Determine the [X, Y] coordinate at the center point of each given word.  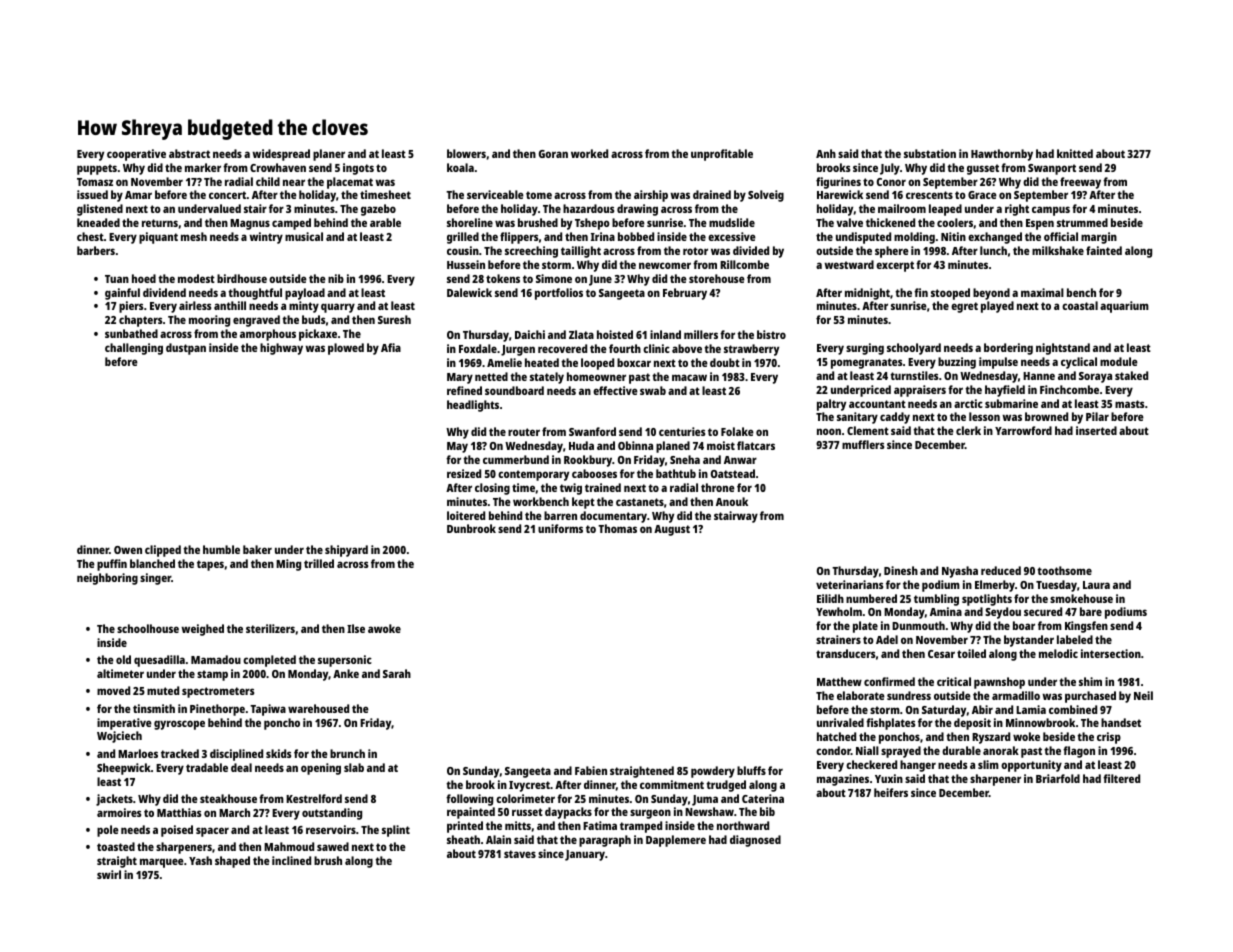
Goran [553, 154]
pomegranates [866, 363]
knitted [1075, 153]
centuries [682, 431]
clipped [163, 551]
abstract [189, 153]
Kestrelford [314, 798]
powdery [713, 772]
